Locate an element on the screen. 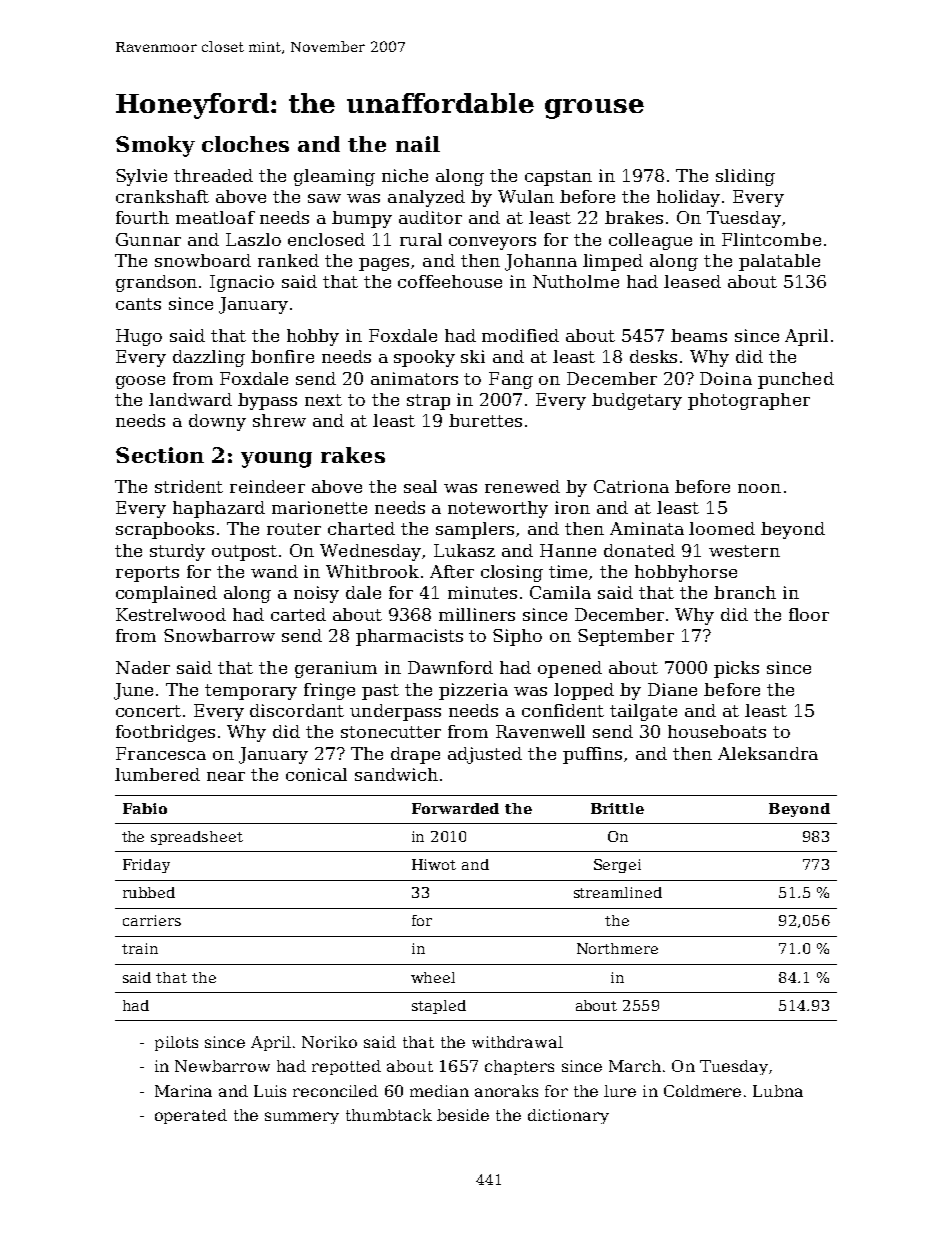 The height and width of the screenshot is (1233, 952). Aleksandra is located at coordinates (768, 753).
